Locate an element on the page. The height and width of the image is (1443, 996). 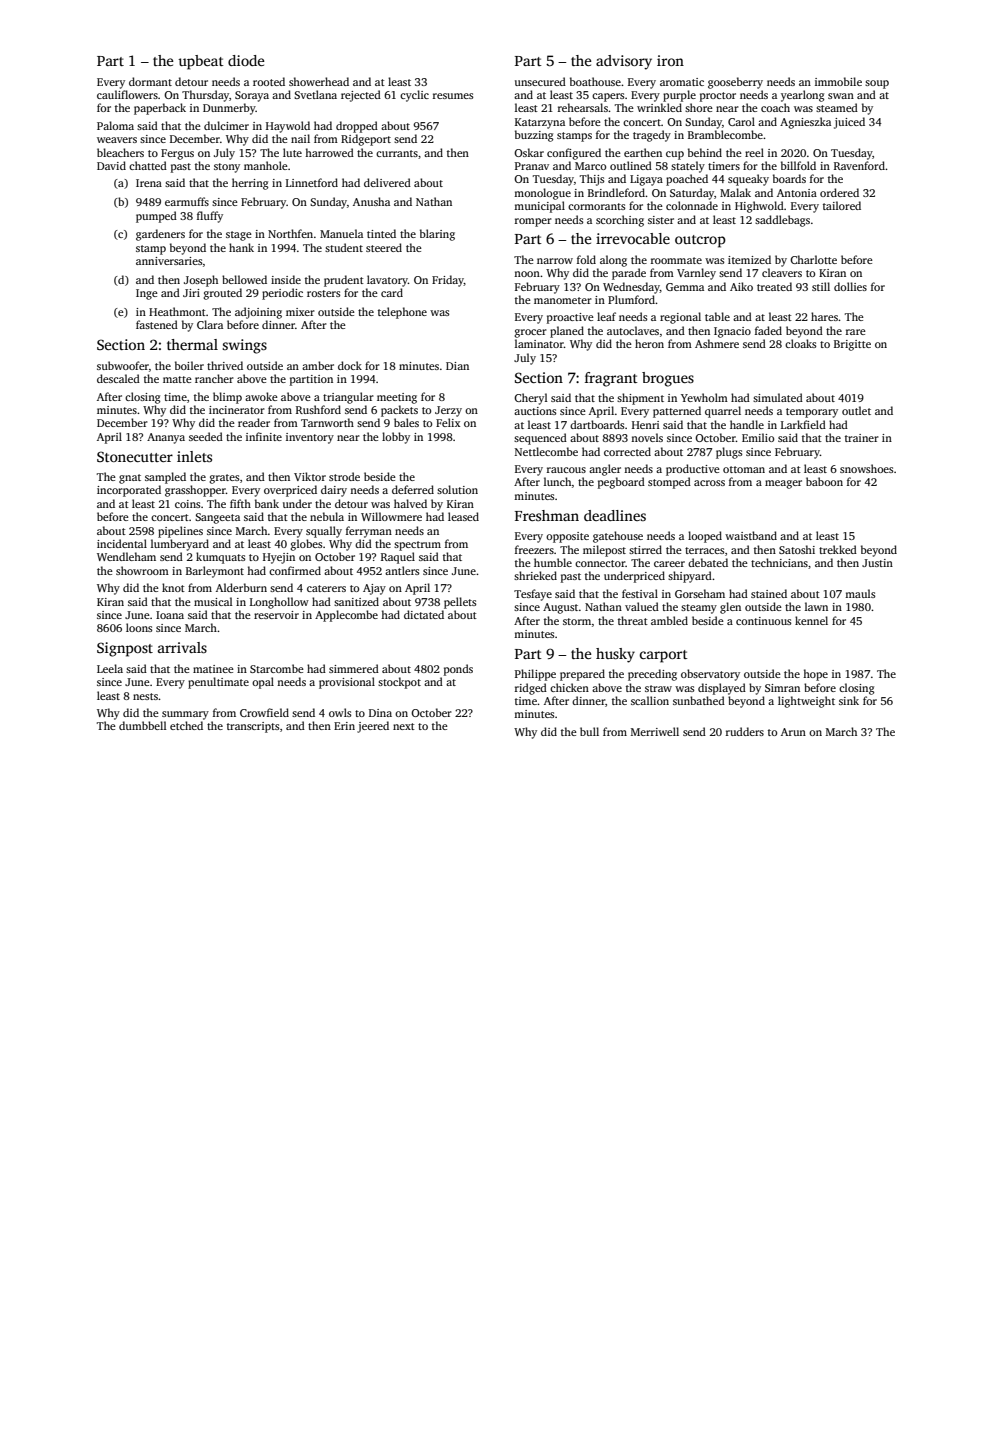
iron is located at coordinates (670, 60).
